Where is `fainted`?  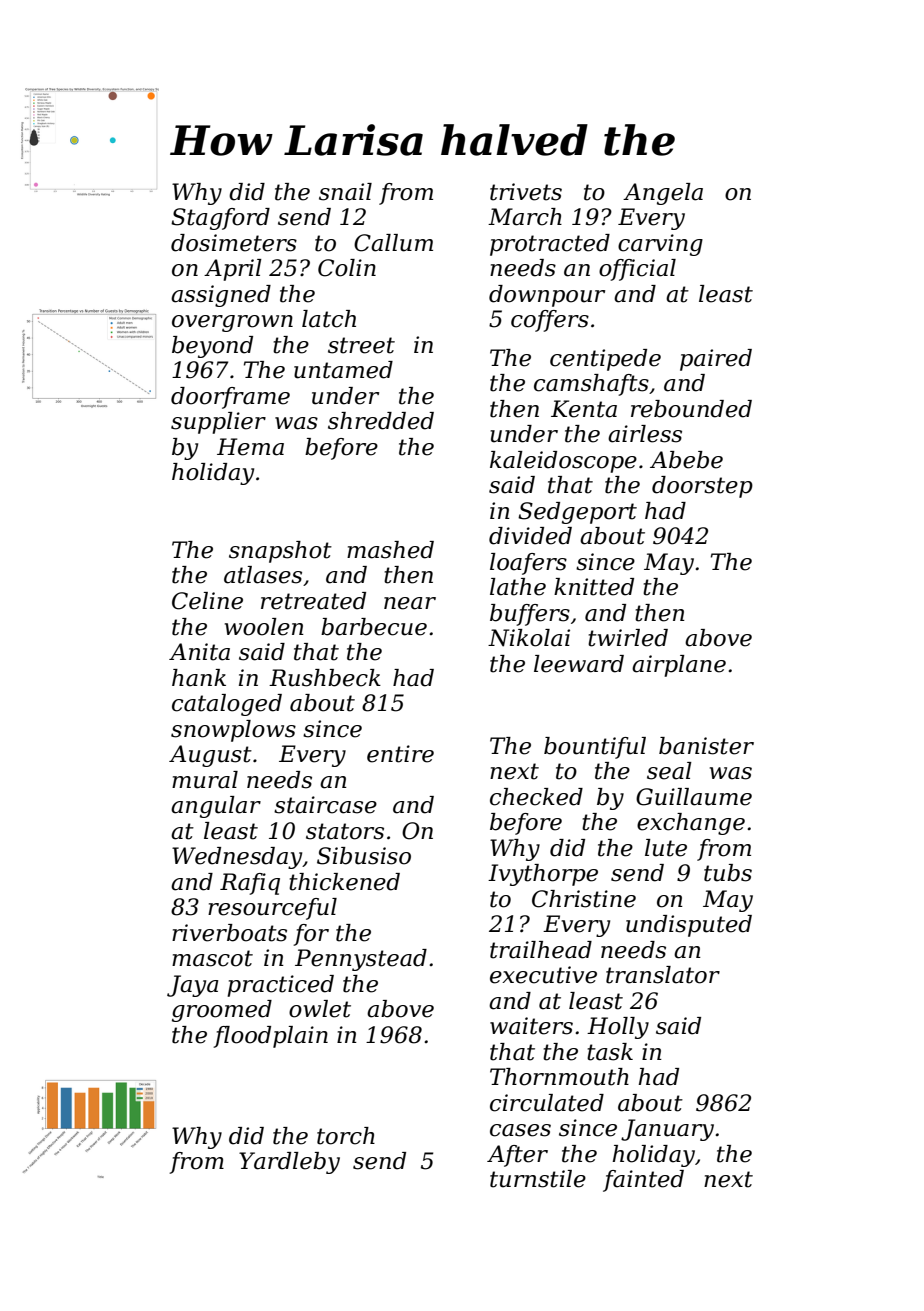 fainted is located at coordinates (643, 1181).
